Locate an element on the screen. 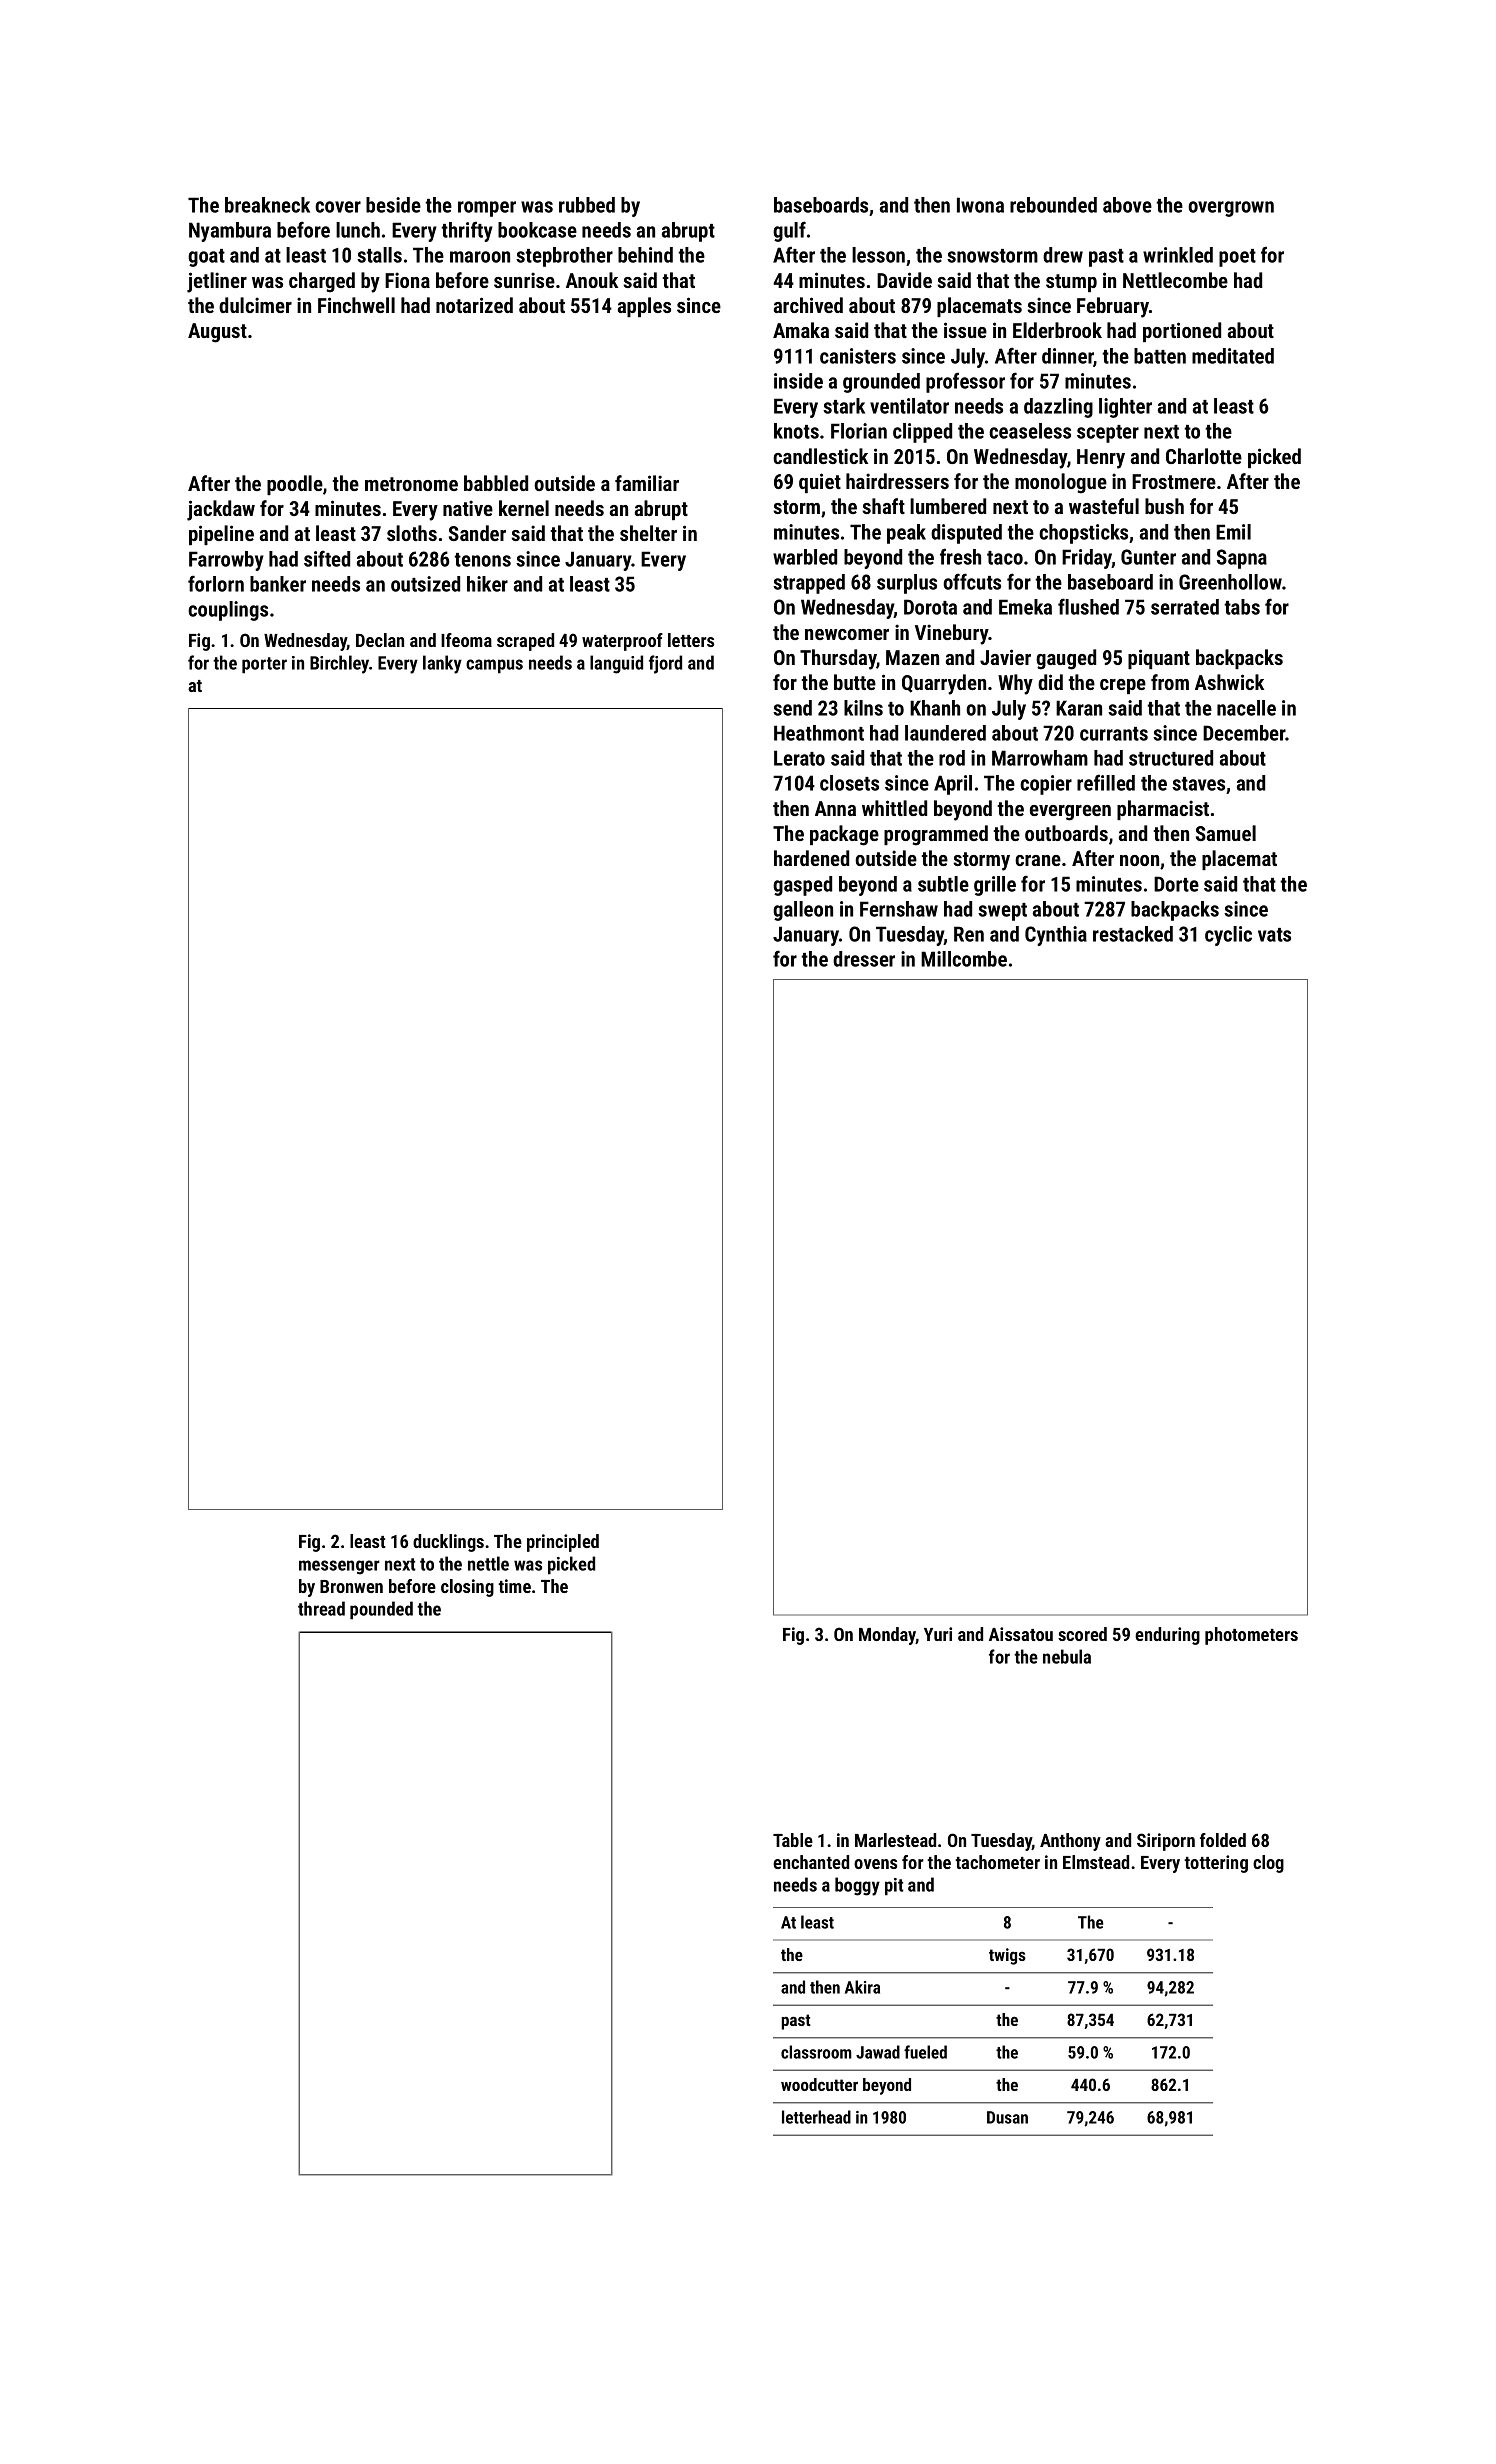 This screenshot has width=1496, height=2464. Monday is located at coordinates (887, 1636).
